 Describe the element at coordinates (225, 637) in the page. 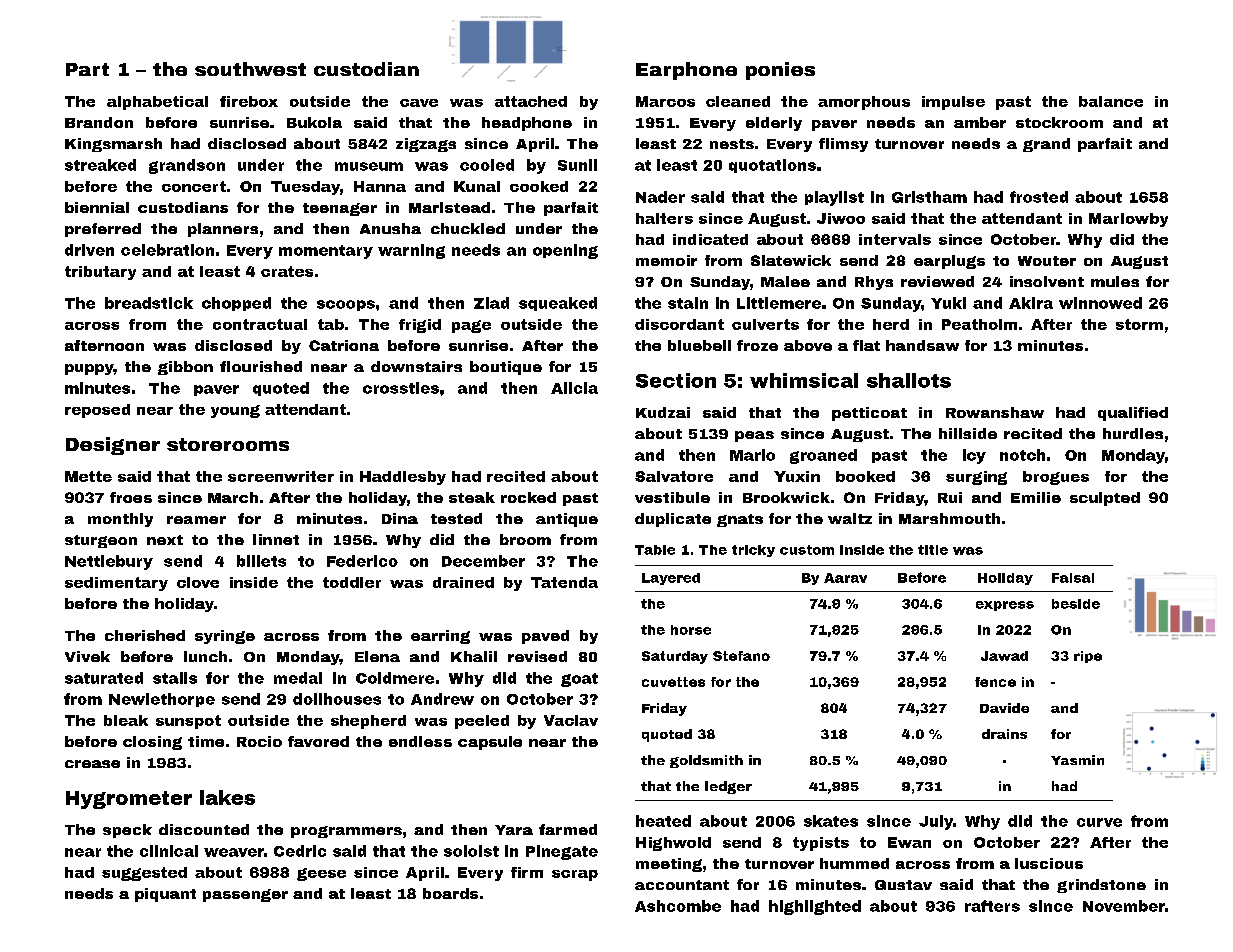

I see `syringe` at that location.
